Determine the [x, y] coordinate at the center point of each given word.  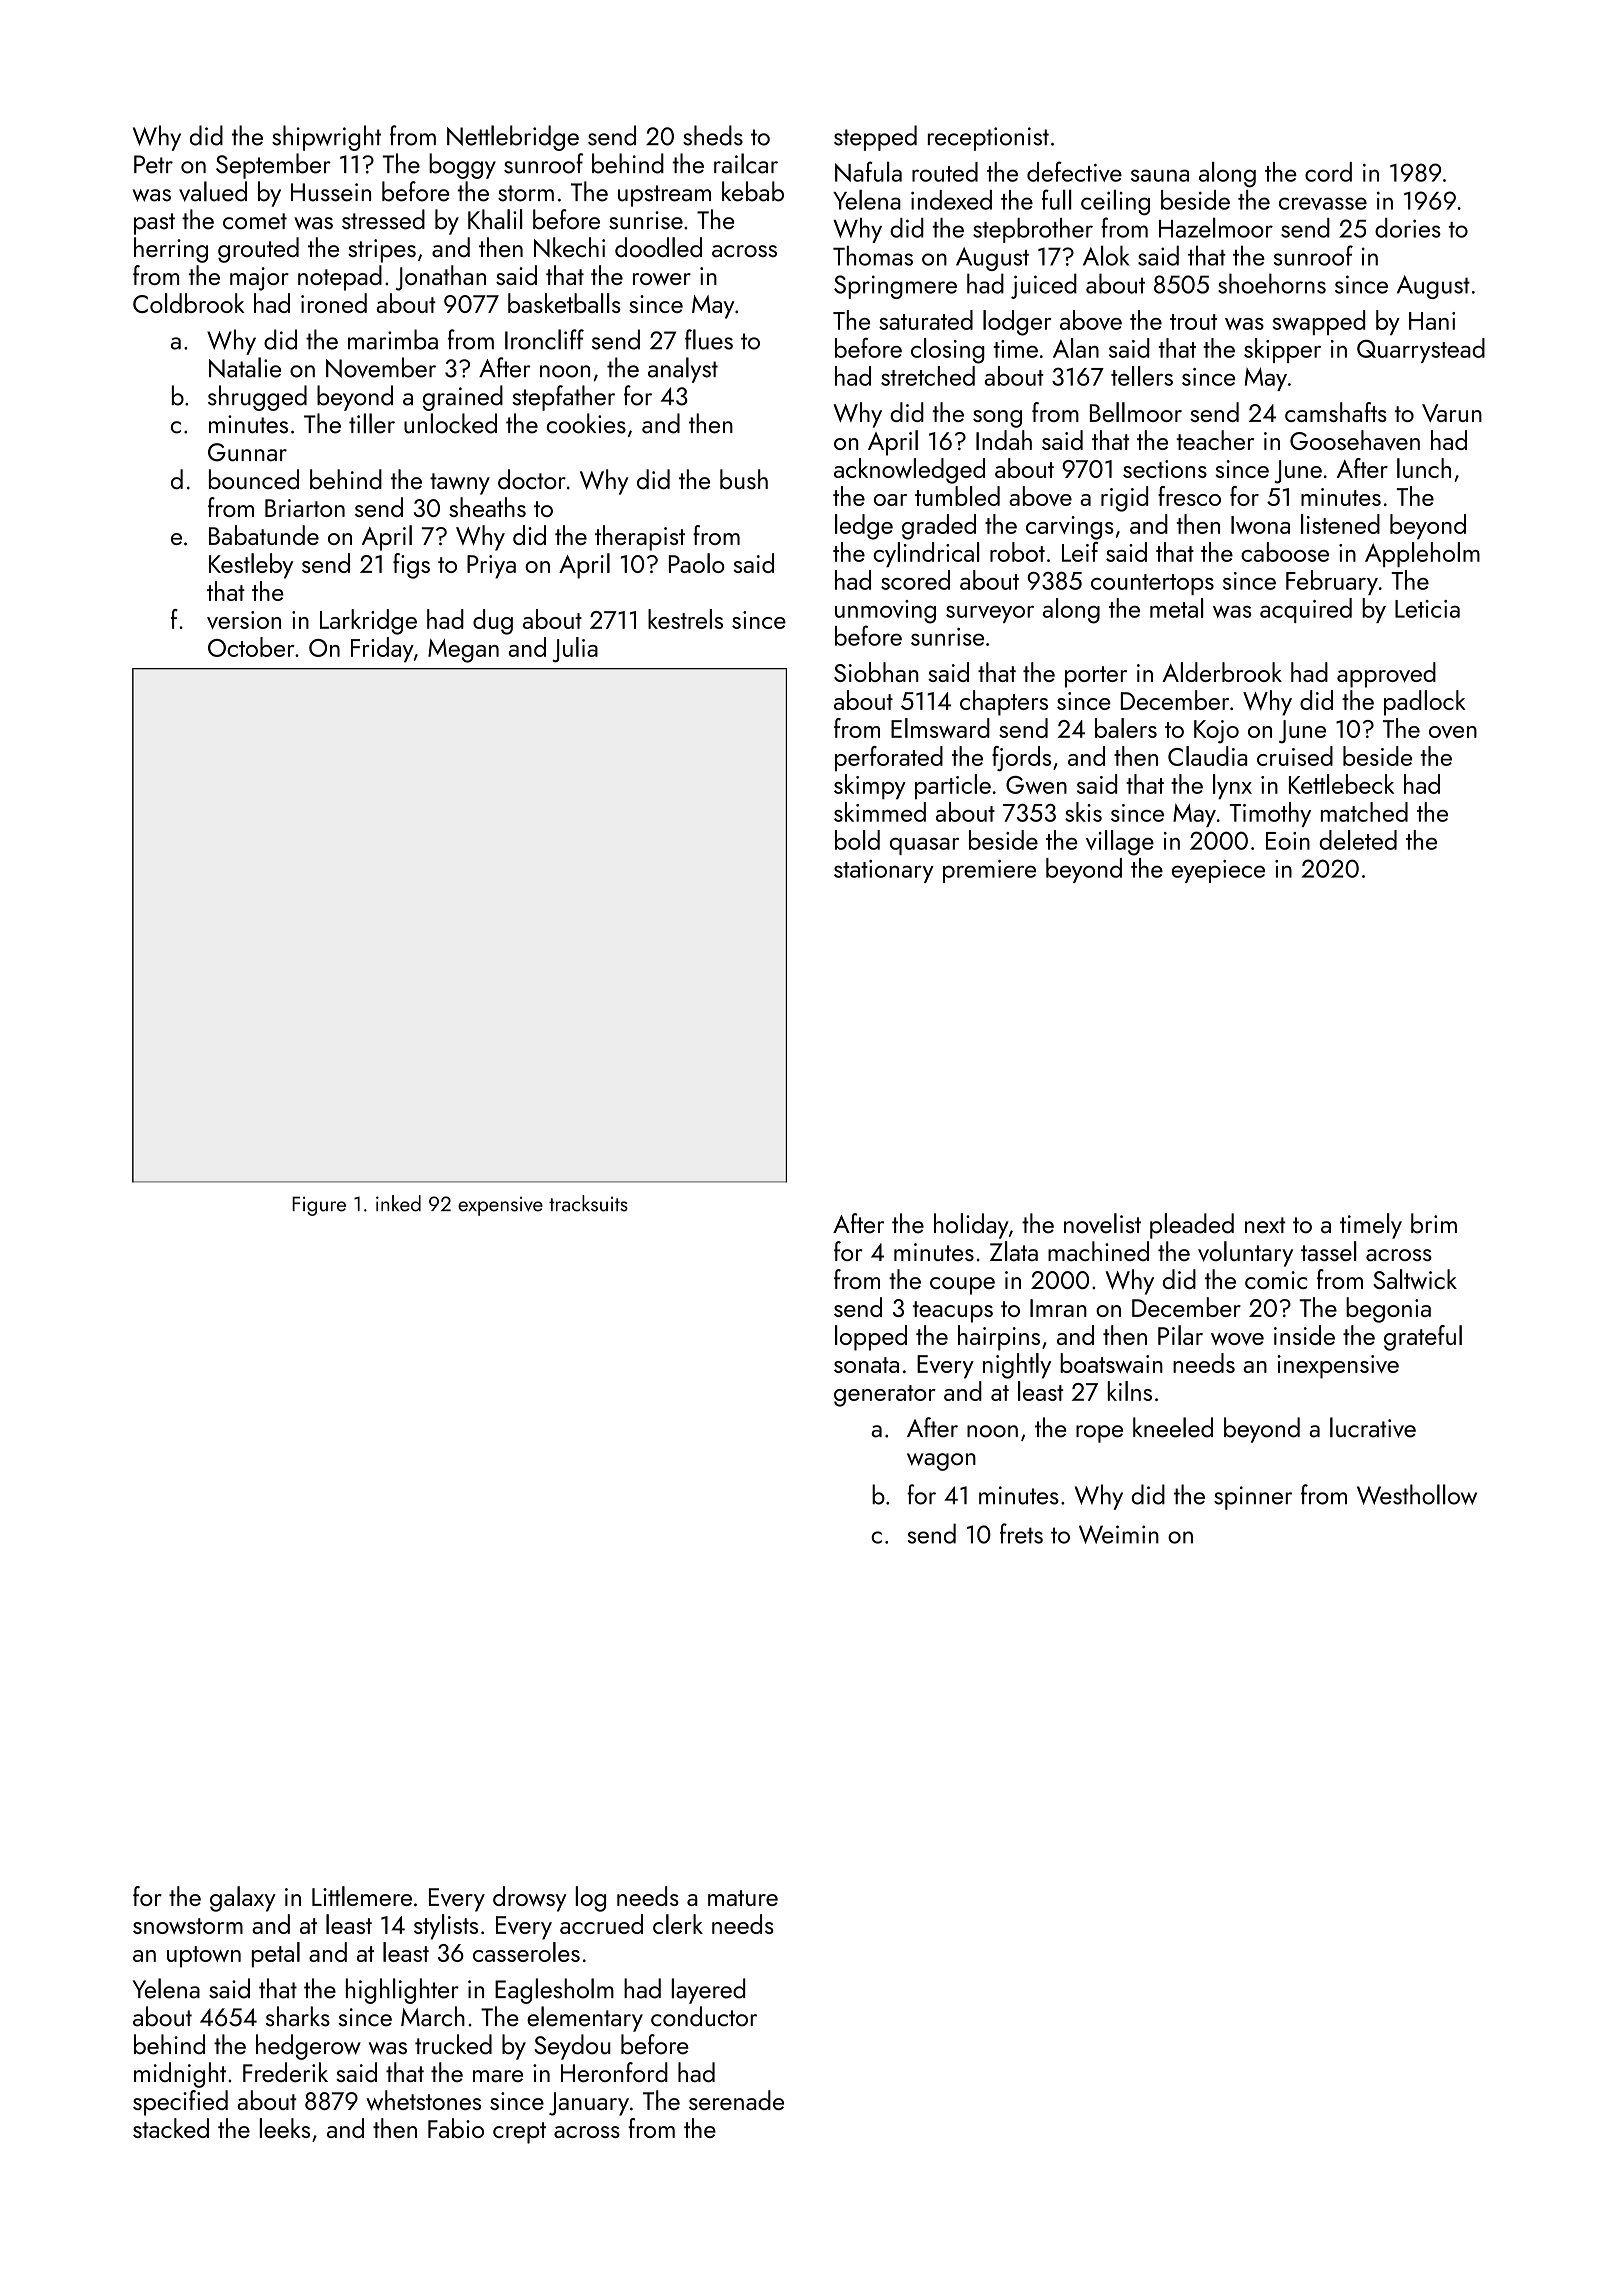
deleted [1358, 840]
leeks [284, 2128]
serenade [736, 2100]
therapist [640, 538]
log [590, 1899]
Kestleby [251, 566]
